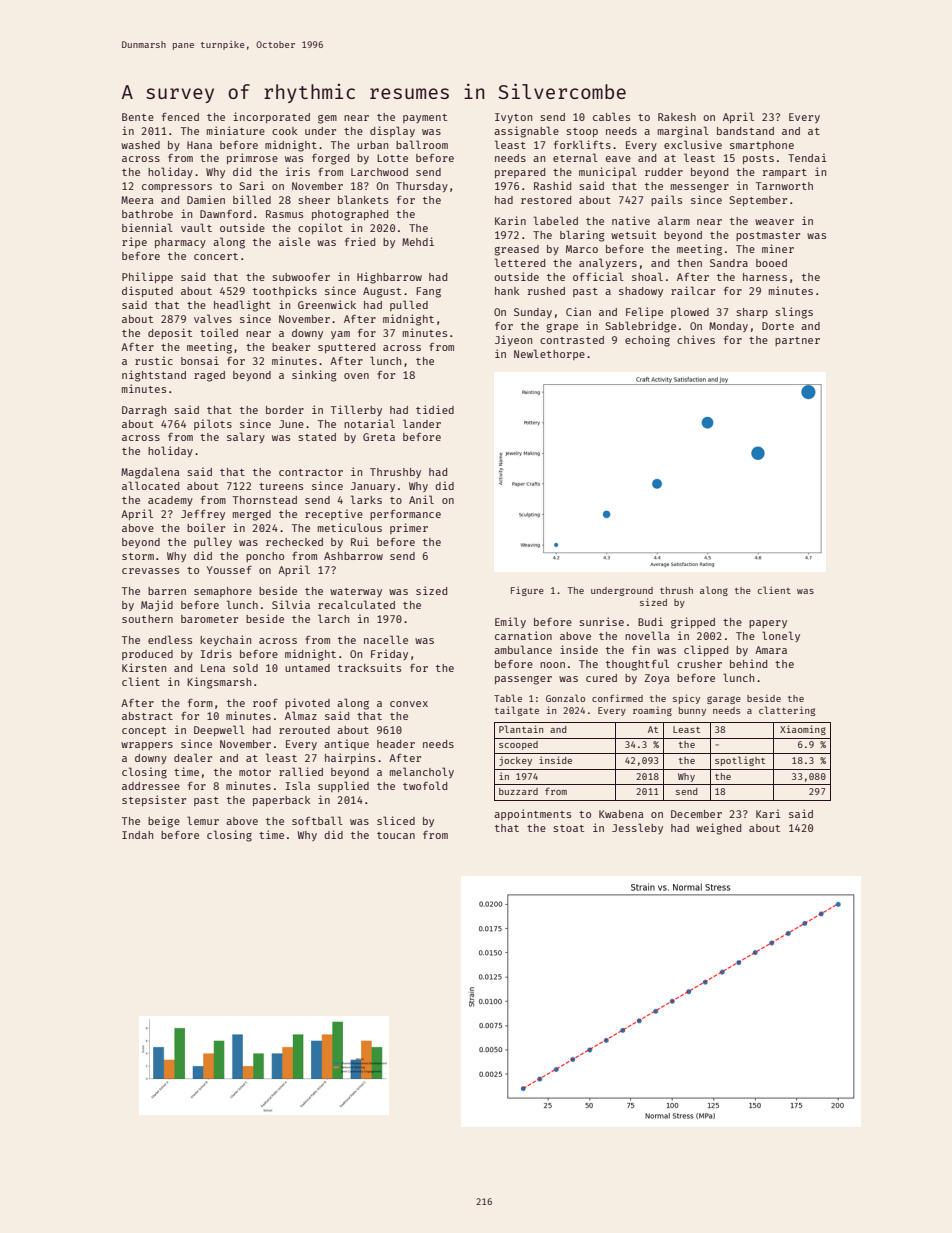  I want to click on gripped, so click(693, 623).
